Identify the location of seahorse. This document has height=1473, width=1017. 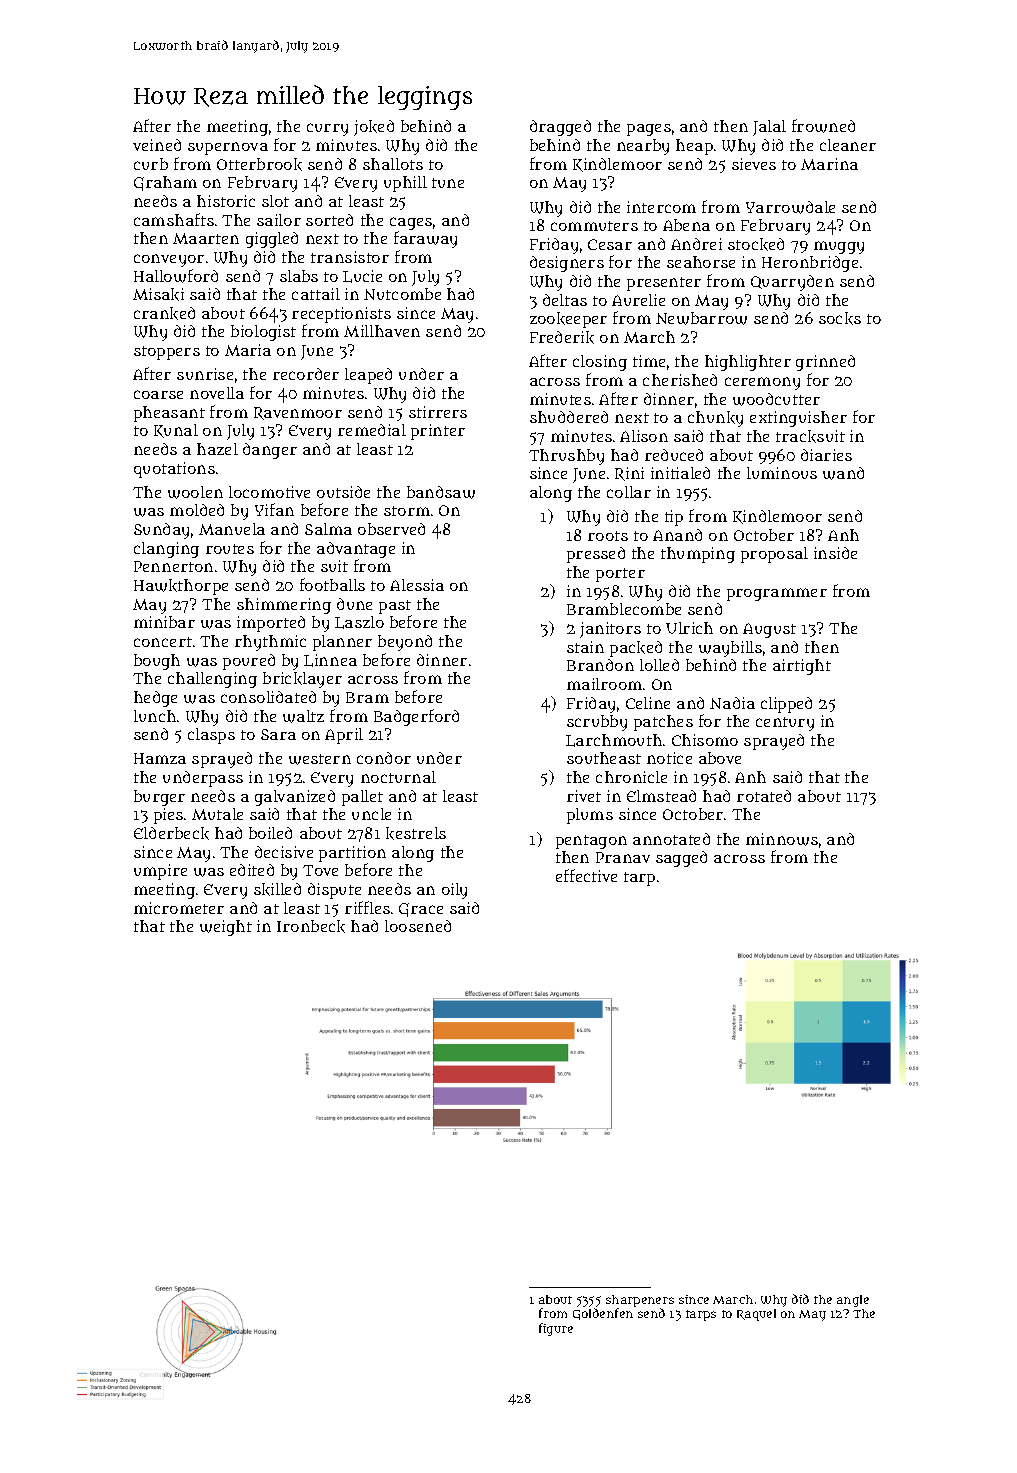
(701, 262).
